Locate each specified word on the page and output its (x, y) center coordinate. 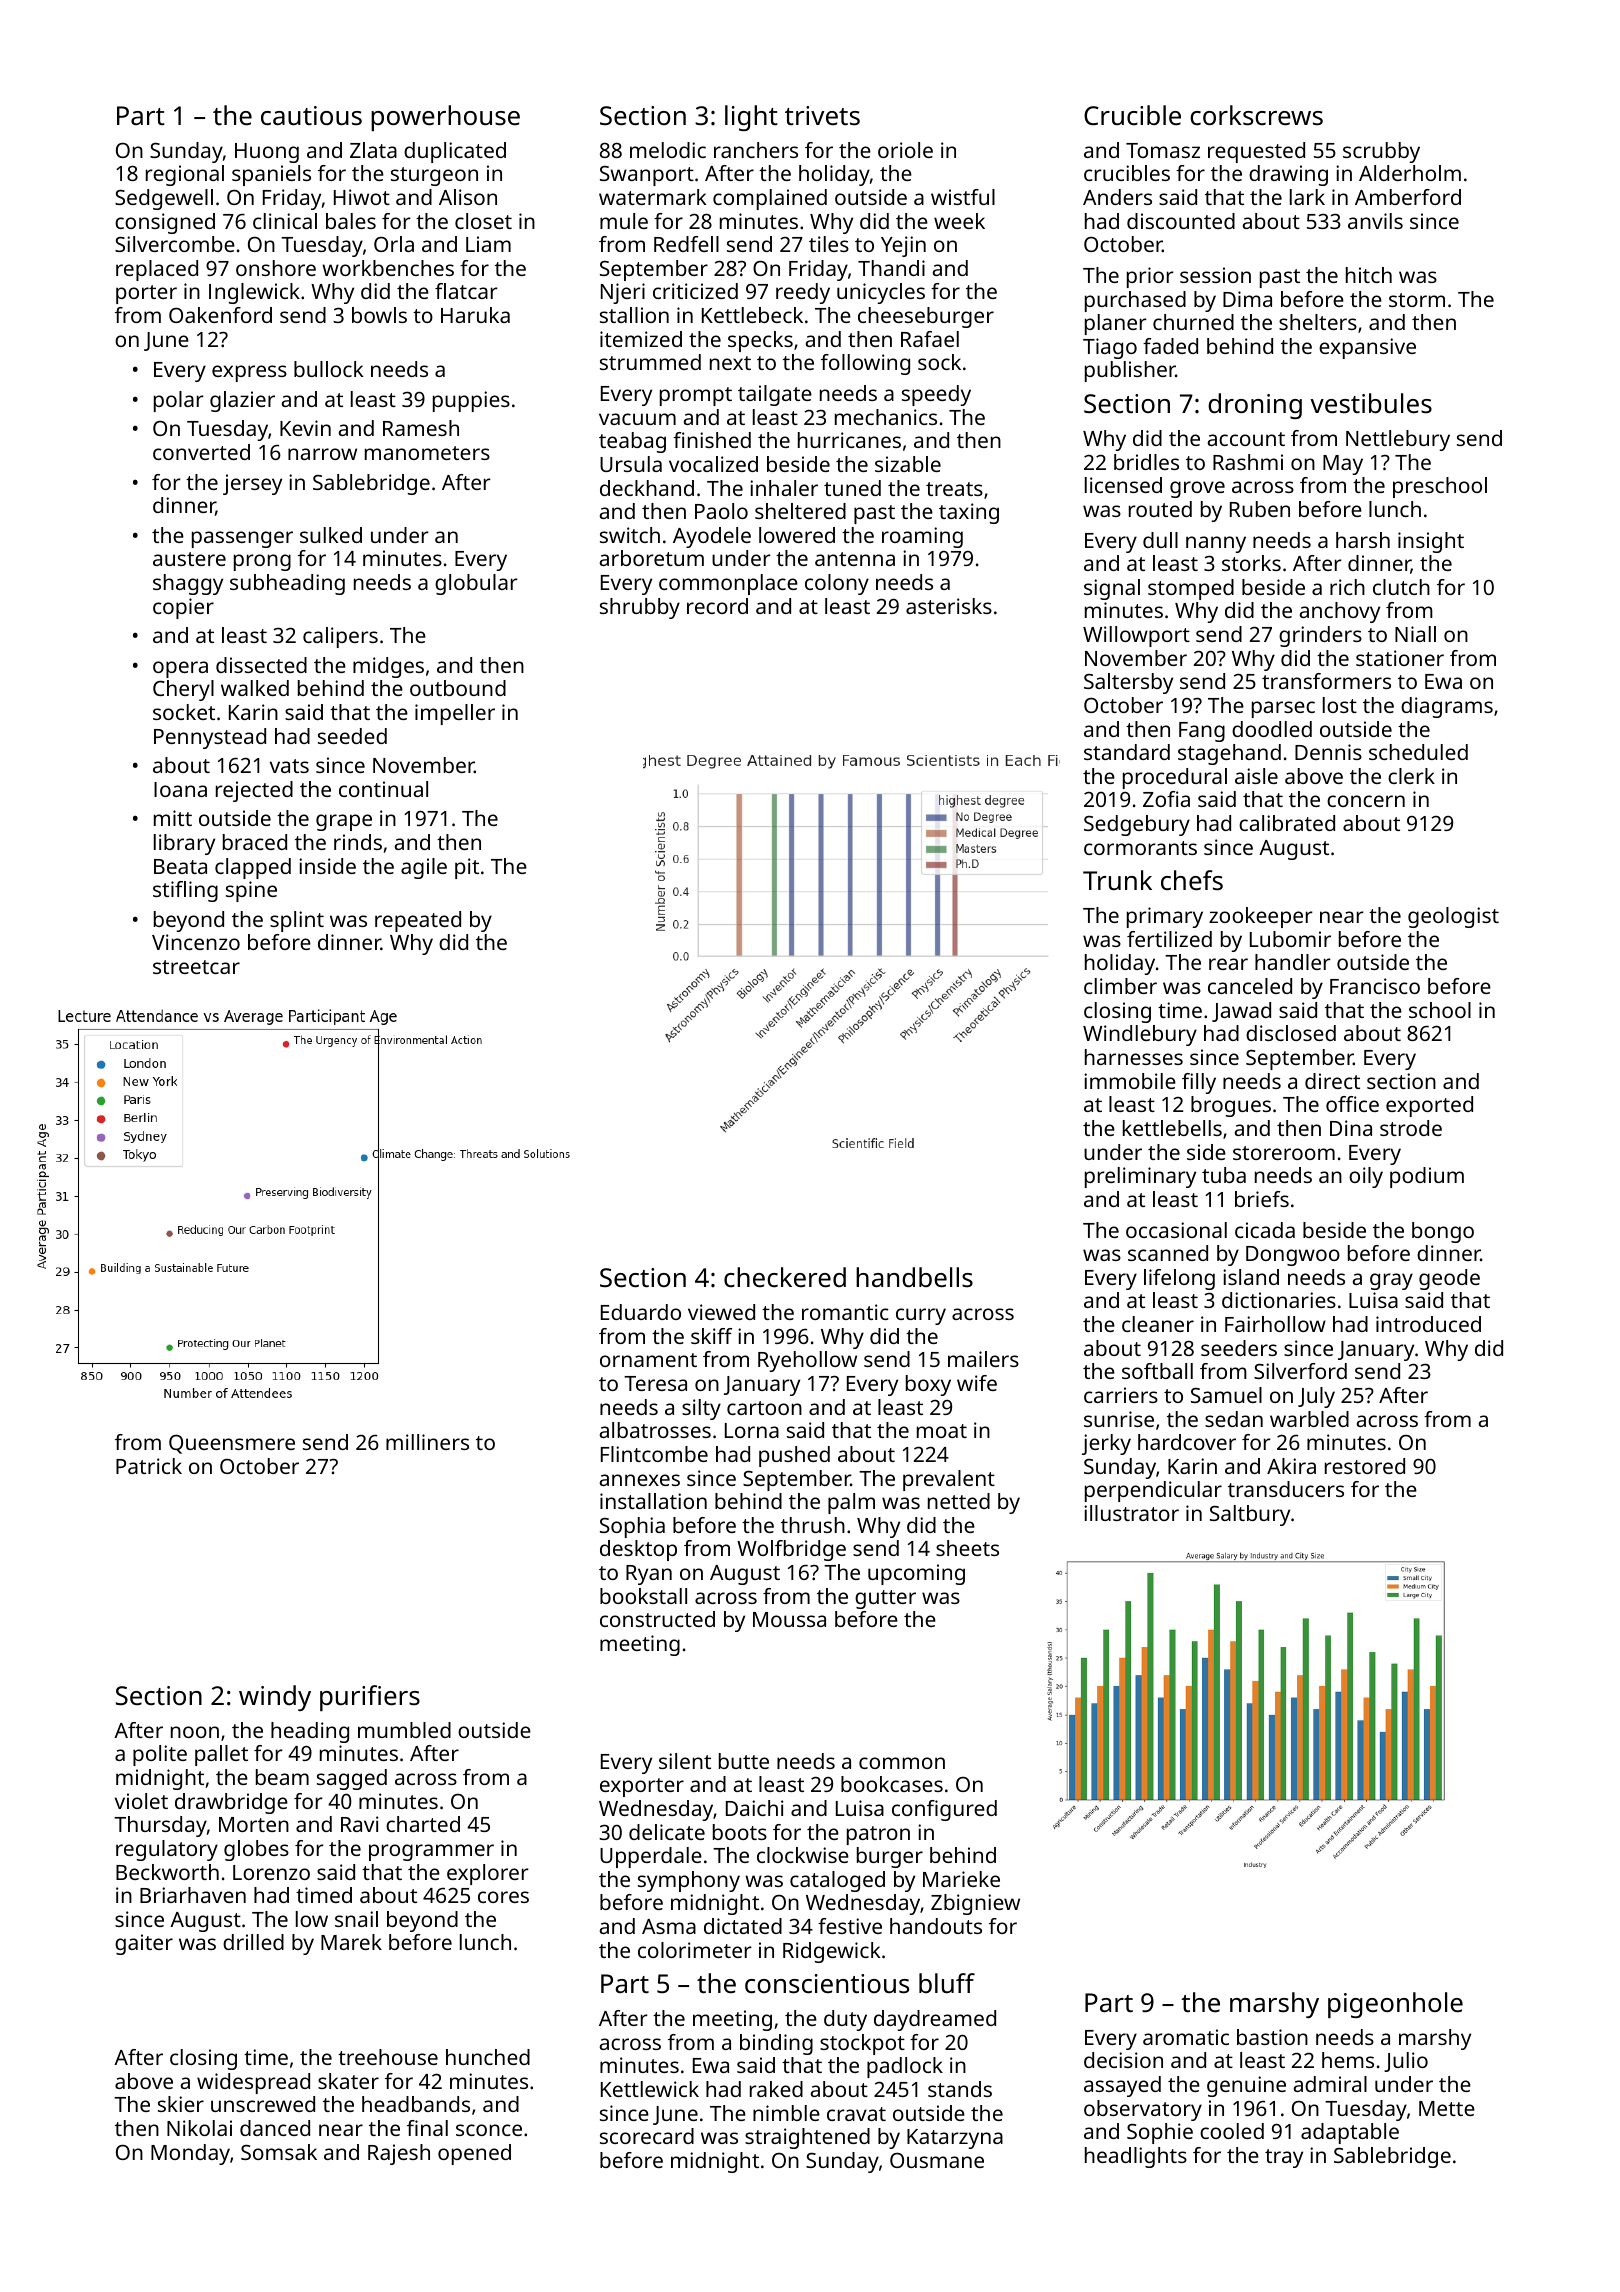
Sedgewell (164, 199)
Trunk (1117, 880)
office (1352, 1104)
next (730, 363)
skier (181, 2104)
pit (467, 868)
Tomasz (1163, 150)
